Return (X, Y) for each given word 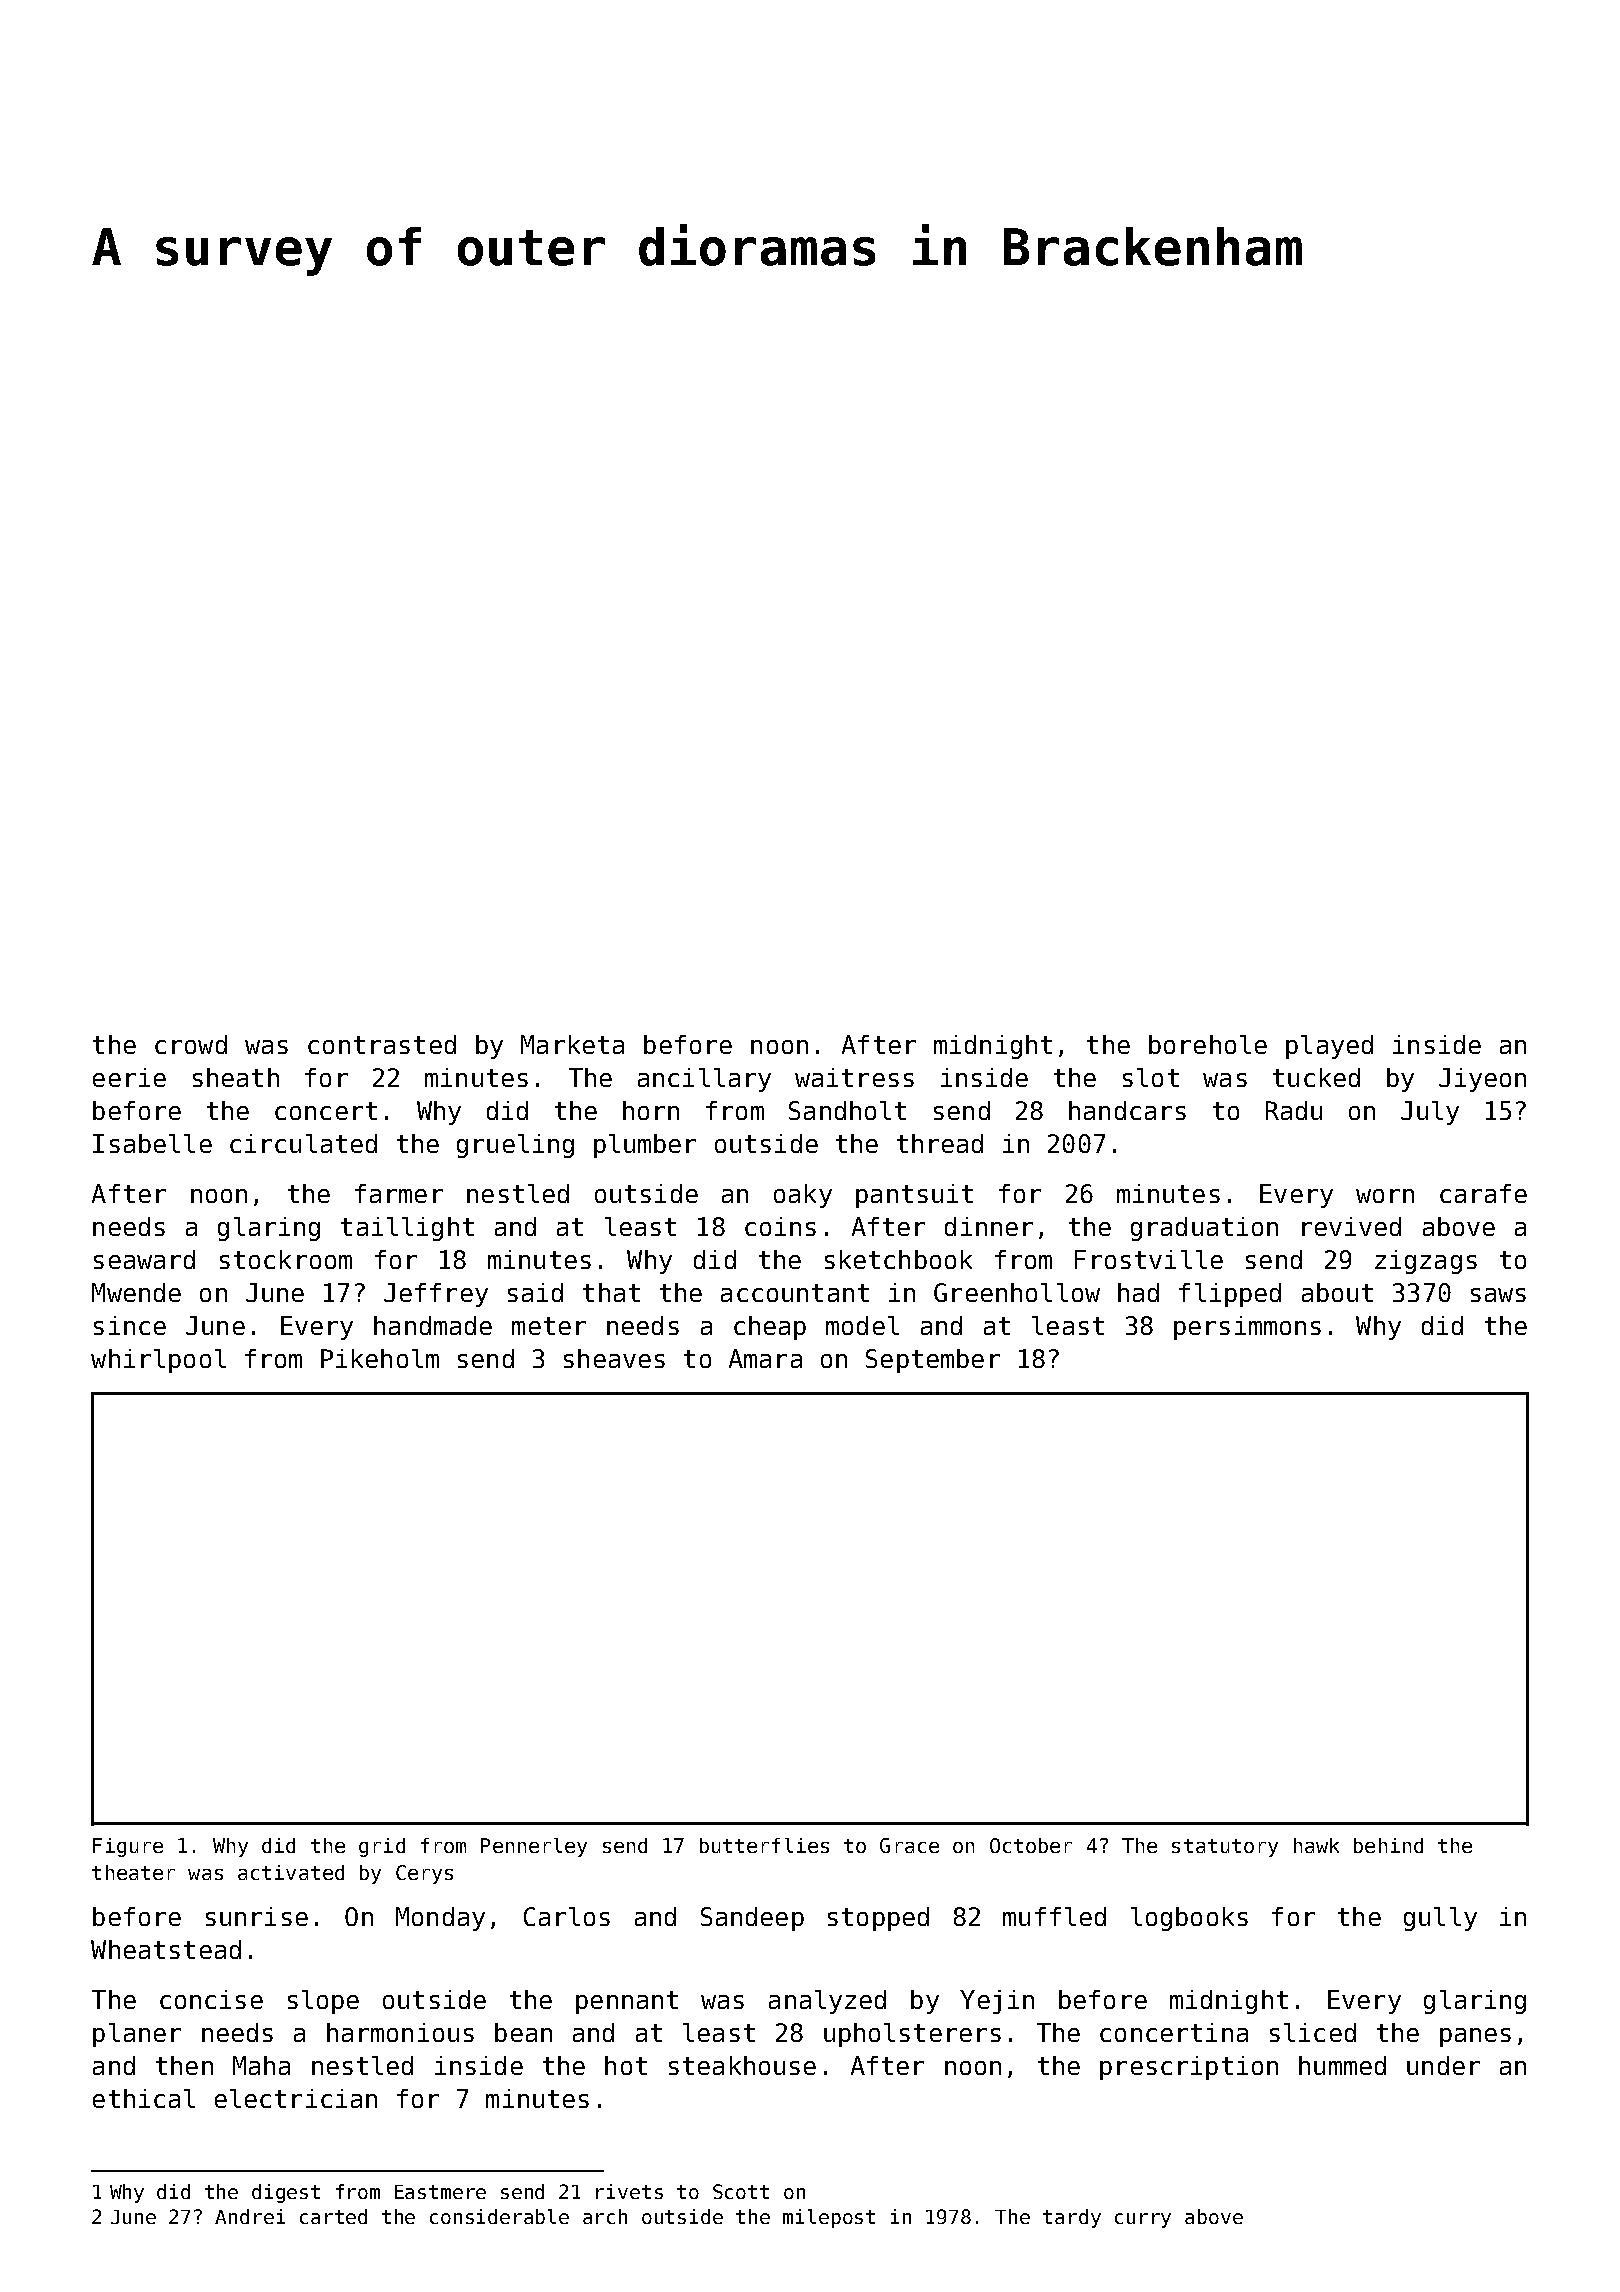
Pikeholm (380, 1358)
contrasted (382, 1044)
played (1329, 1047)
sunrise (257, 1916)
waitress (854, 1077)
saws (1498, 1295)
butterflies (764, 1845)
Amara (765, 1358)
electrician (296, 2098)
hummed (1342, 2065)
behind (1388, 1845)
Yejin (997, 2002)
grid (382, 1847)
